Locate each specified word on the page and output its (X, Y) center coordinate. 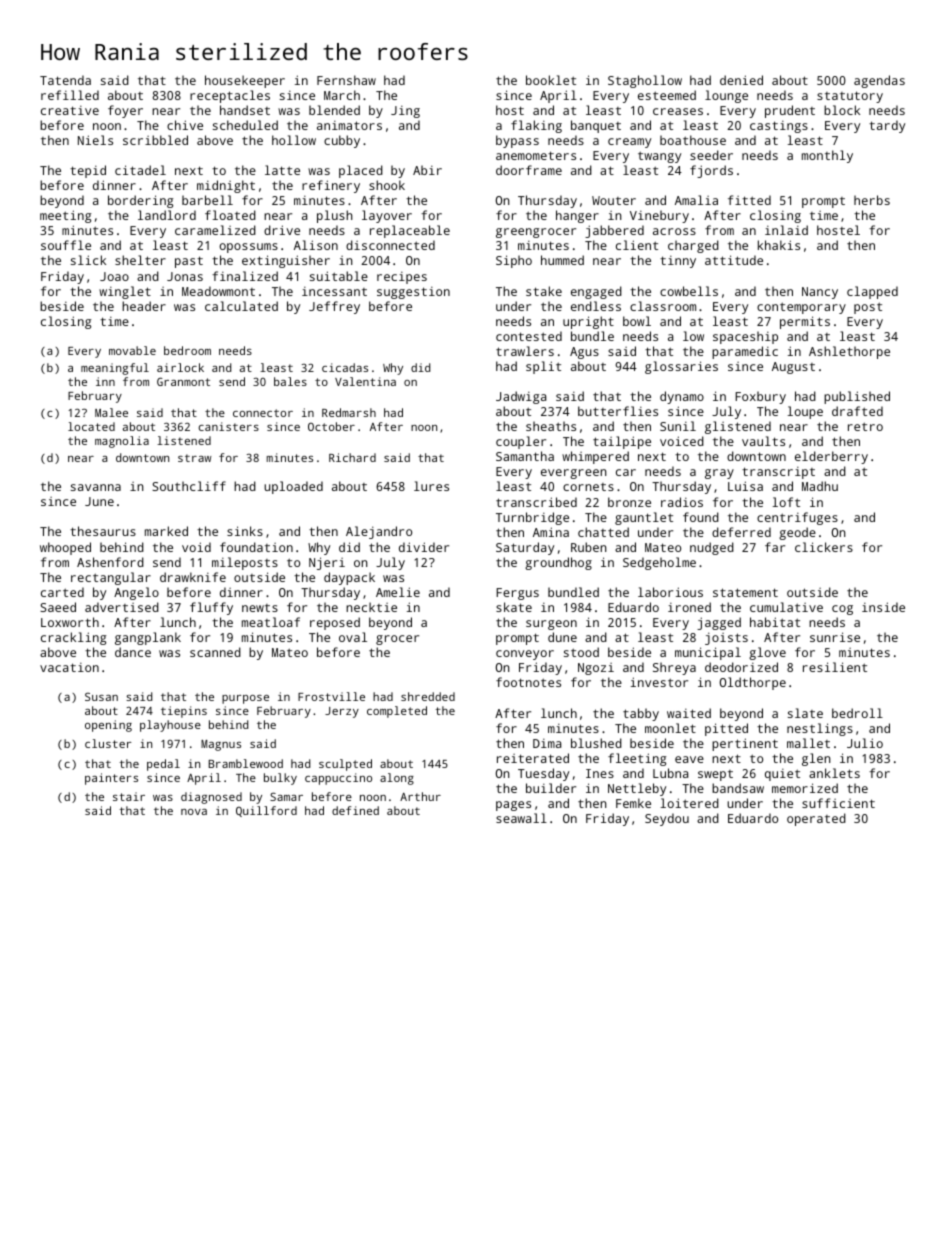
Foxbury (760, 397)
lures (431, 486)
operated (816, 819)
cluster (108, 743)
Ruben (589, 547)
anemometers (536, 155)
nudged (712, 548)
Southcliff (189, 486)
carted (62, 592)
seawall (521, 818)
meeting (65, 216)
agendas (879, 81)
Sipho (514, 261)
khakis (779, 245)
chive (185, 125)
